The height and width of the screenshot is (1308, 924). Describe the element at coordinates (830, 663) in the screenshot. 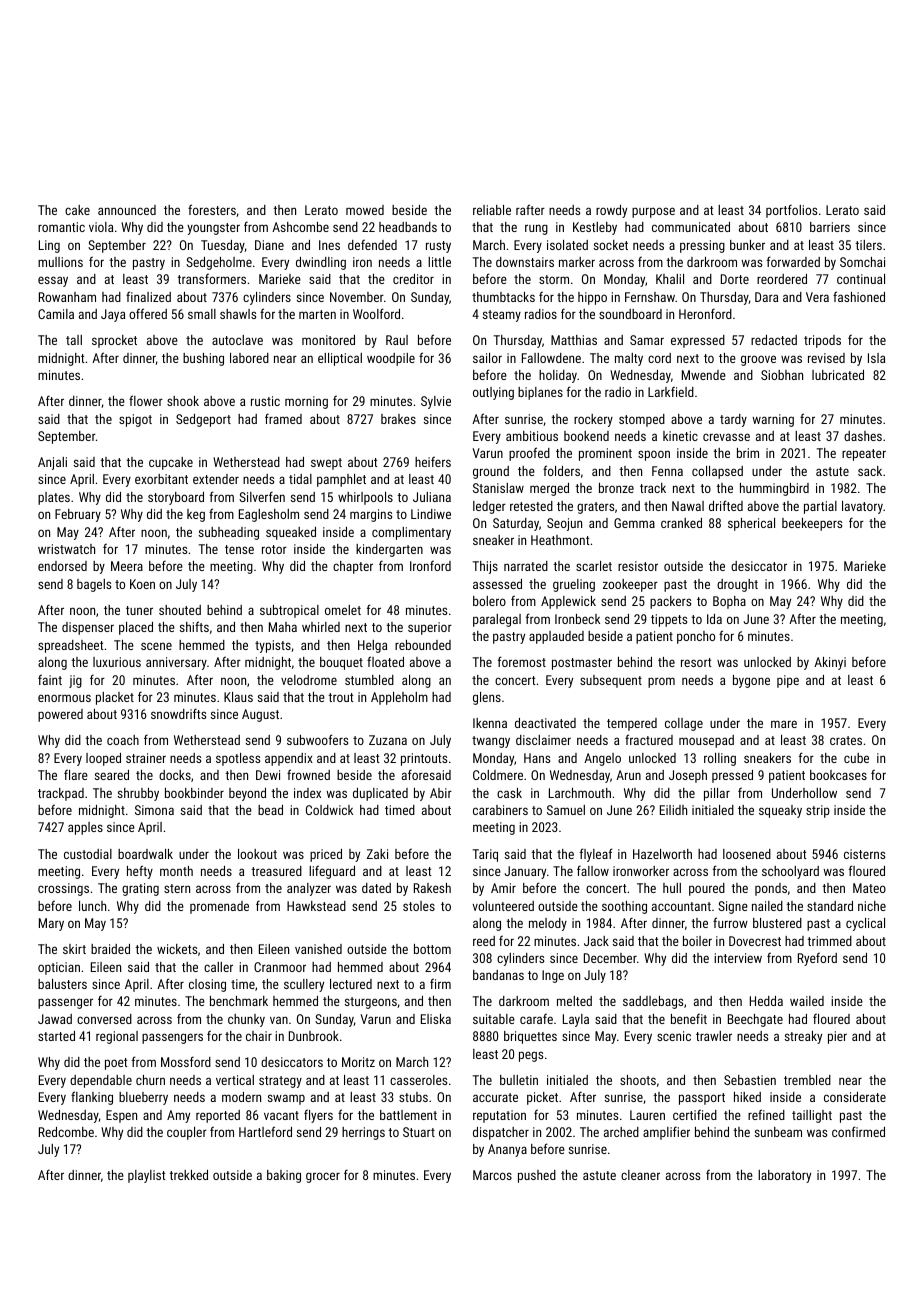

I see `Akinyi` at that location.
